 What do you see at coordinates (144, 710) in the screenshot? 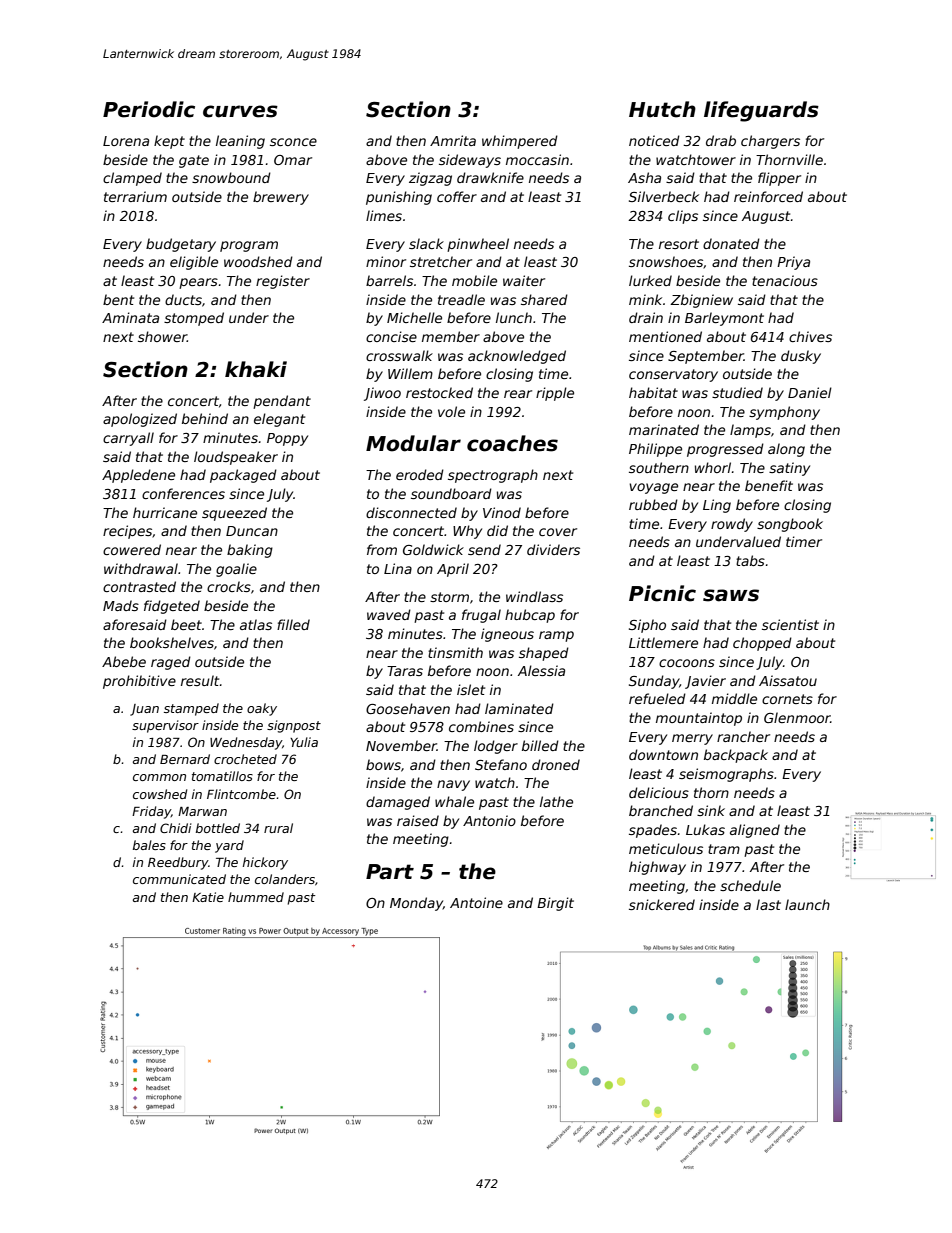
I see `Juan` at bounding box center [144, 710].
